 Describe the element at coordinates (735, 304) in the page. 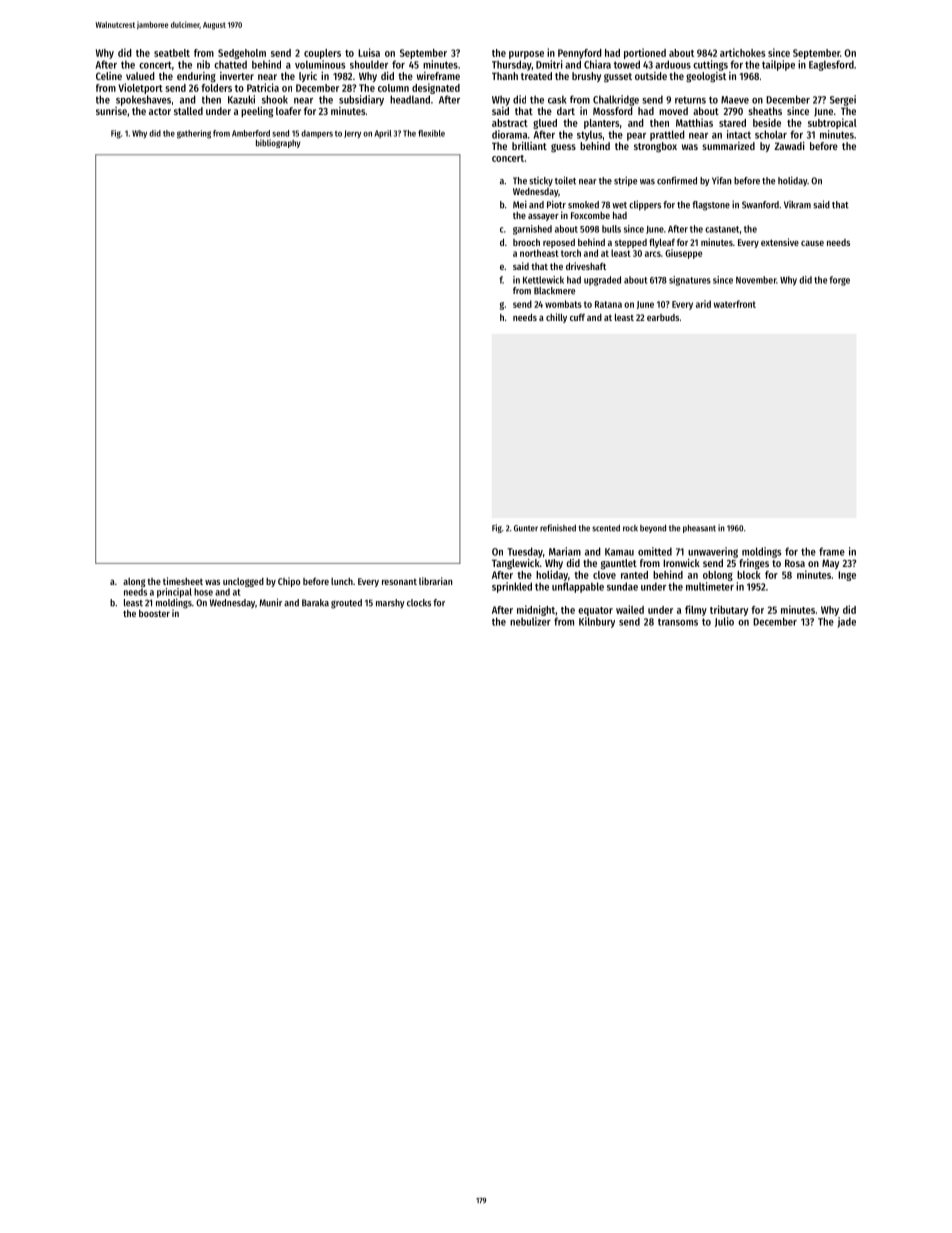

I see `waterfront` at that location.
